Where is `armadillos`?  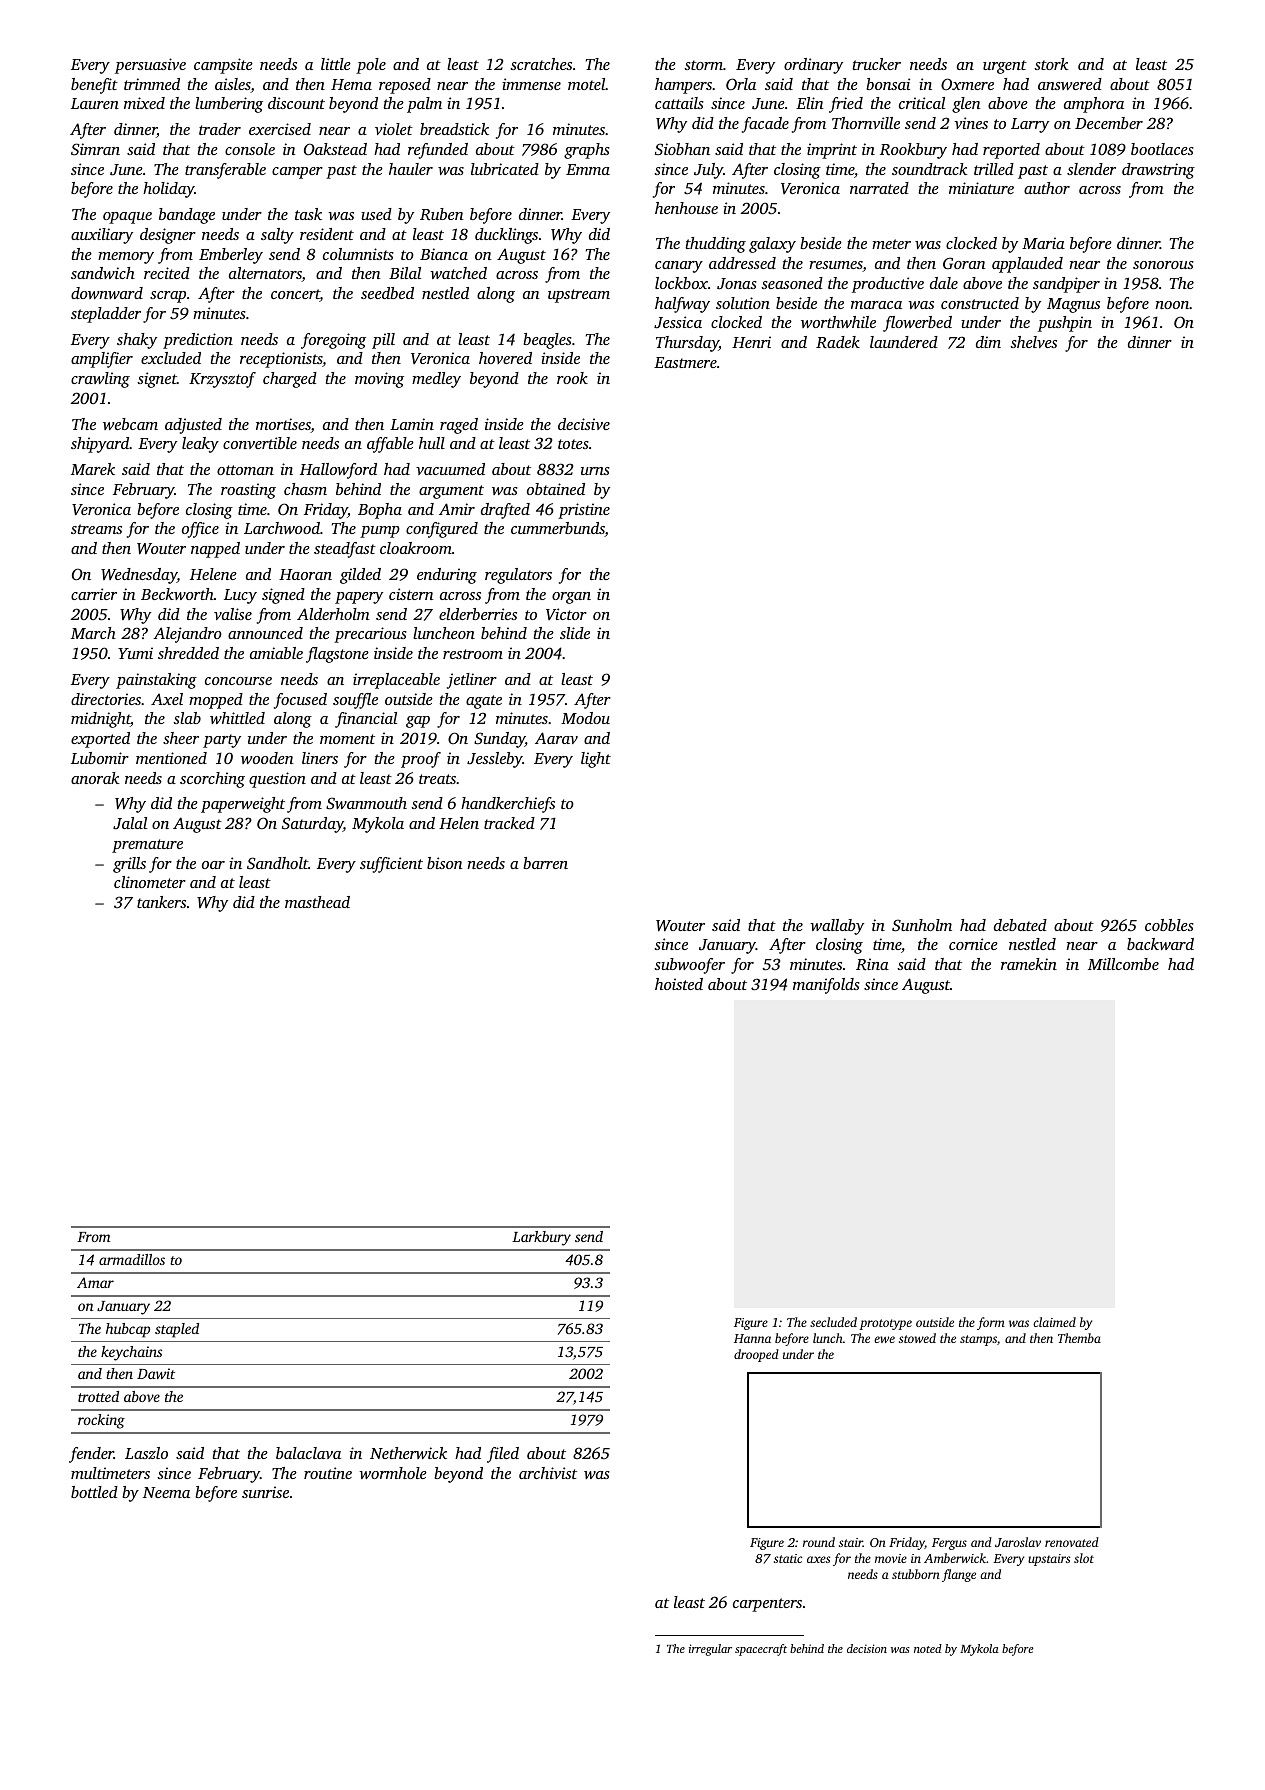 armadillos is located at coordinates (132, 1259).
